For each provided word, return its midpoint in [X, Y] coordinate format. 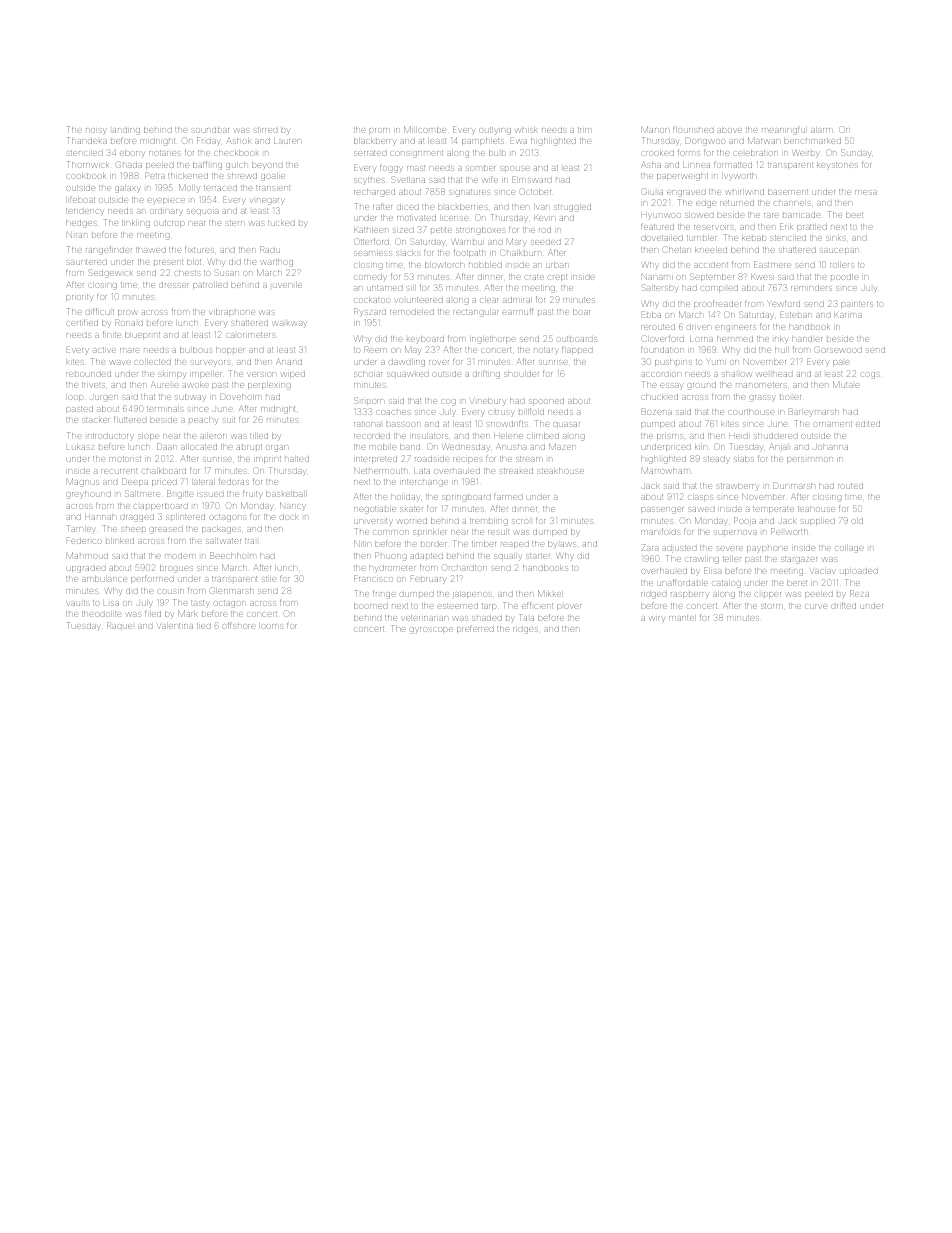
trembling [489, 522]
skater [411, 509]
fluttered [130, 420]
